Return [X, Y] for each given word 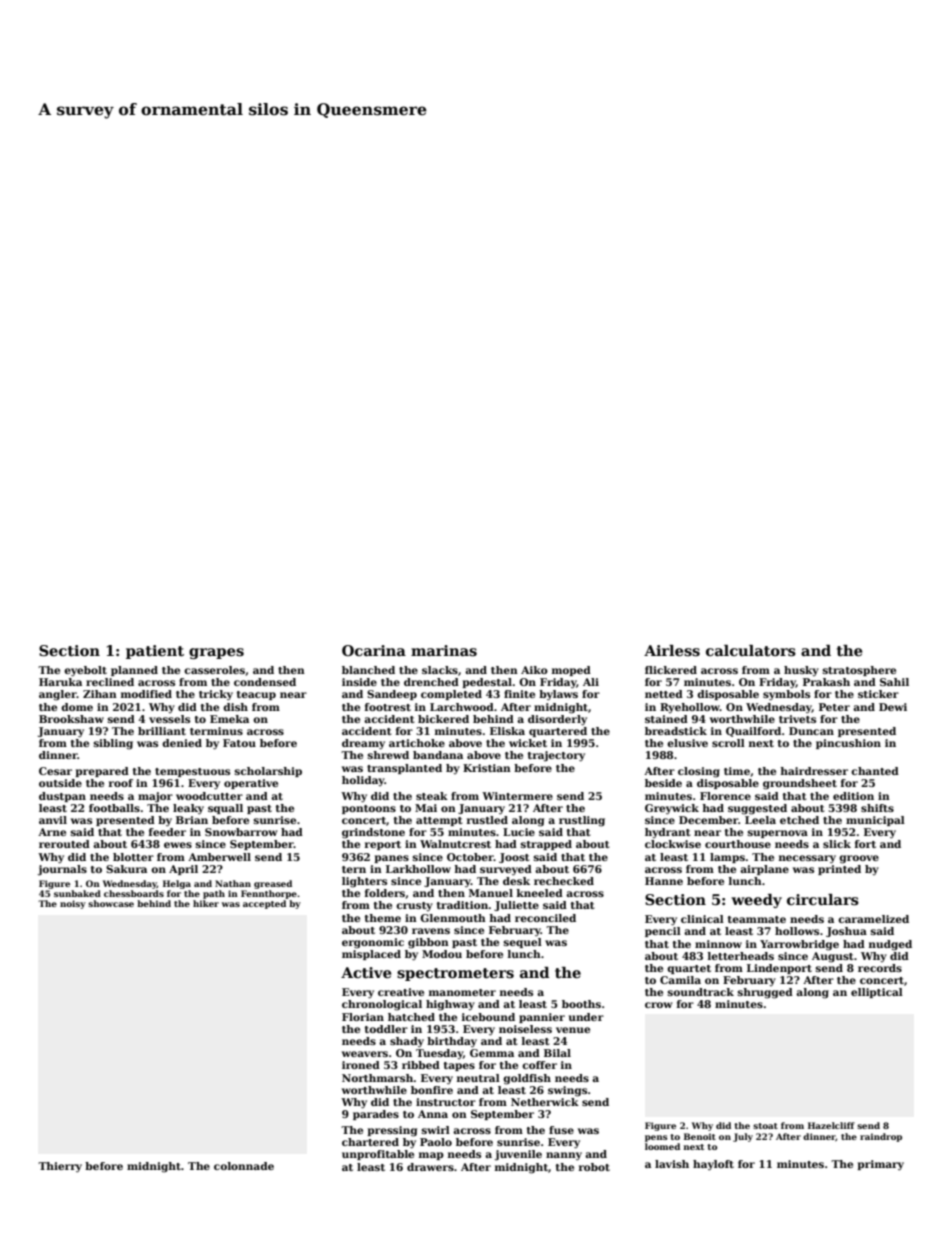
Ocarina [374, 650]
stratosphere [859, 671]
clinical [702, 919]
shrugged [765, 993]
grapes [216, 653]
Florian [363, 1017]
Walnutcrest [455, 844]
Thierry [60, 1167]
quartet [689, 969]
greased [273, 884]
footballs [114, 808]
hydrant [668, 833]
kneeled [540, 893]
